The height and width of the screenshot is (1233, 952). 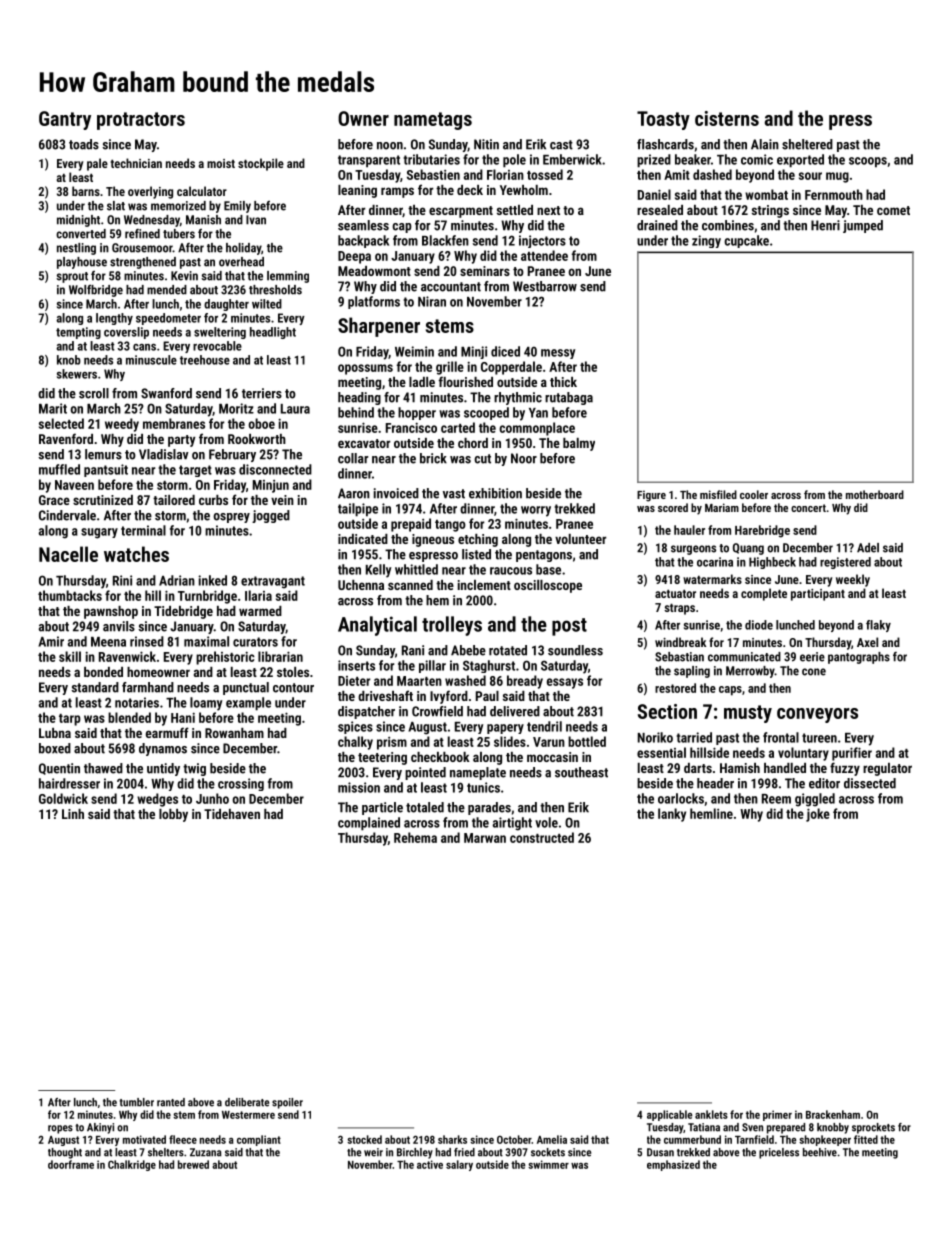 I want to click on Linh, so click(x=73, y=814).
